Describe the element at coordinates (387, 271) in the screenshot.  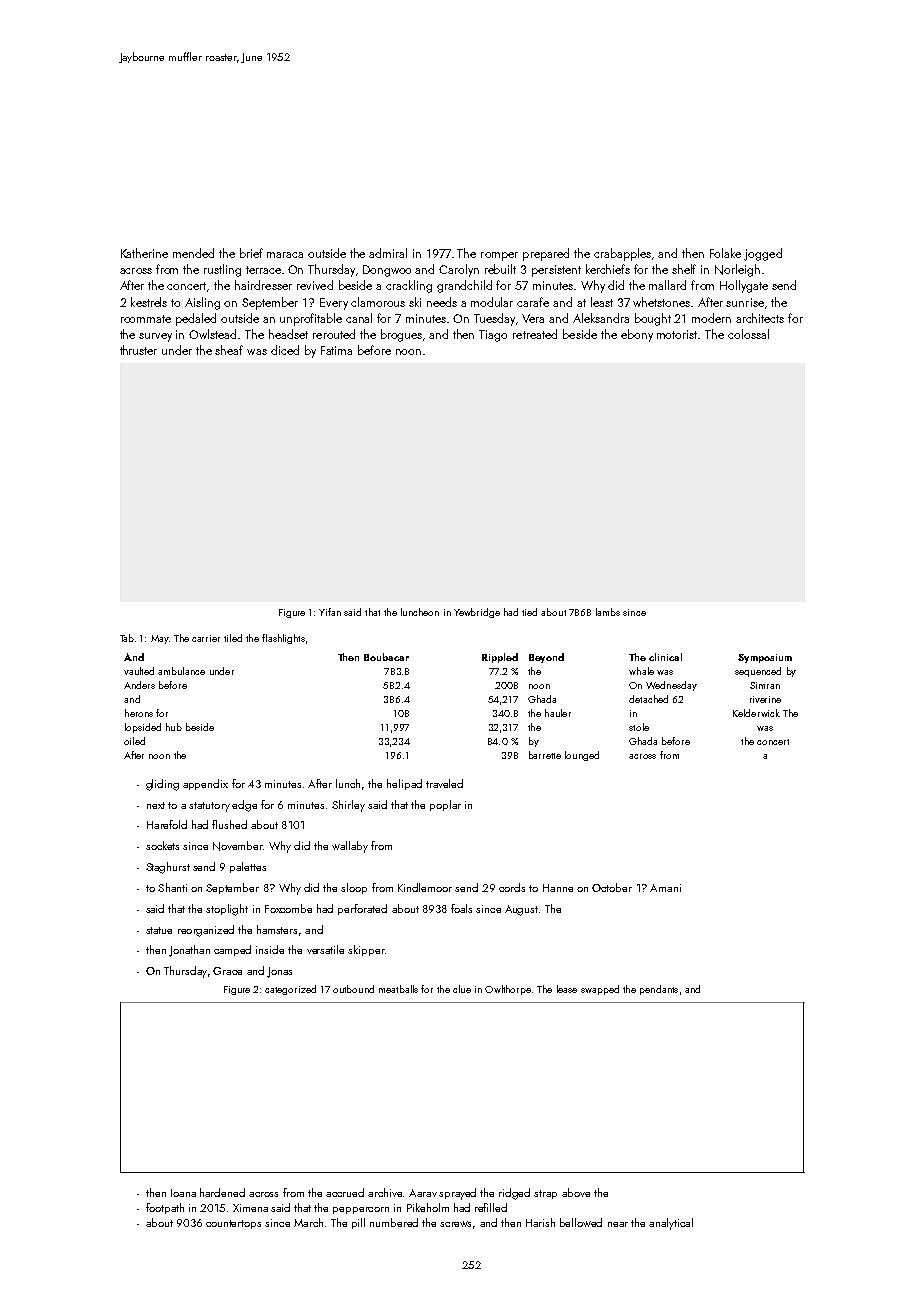
I see `Dongwoo` at that location.
